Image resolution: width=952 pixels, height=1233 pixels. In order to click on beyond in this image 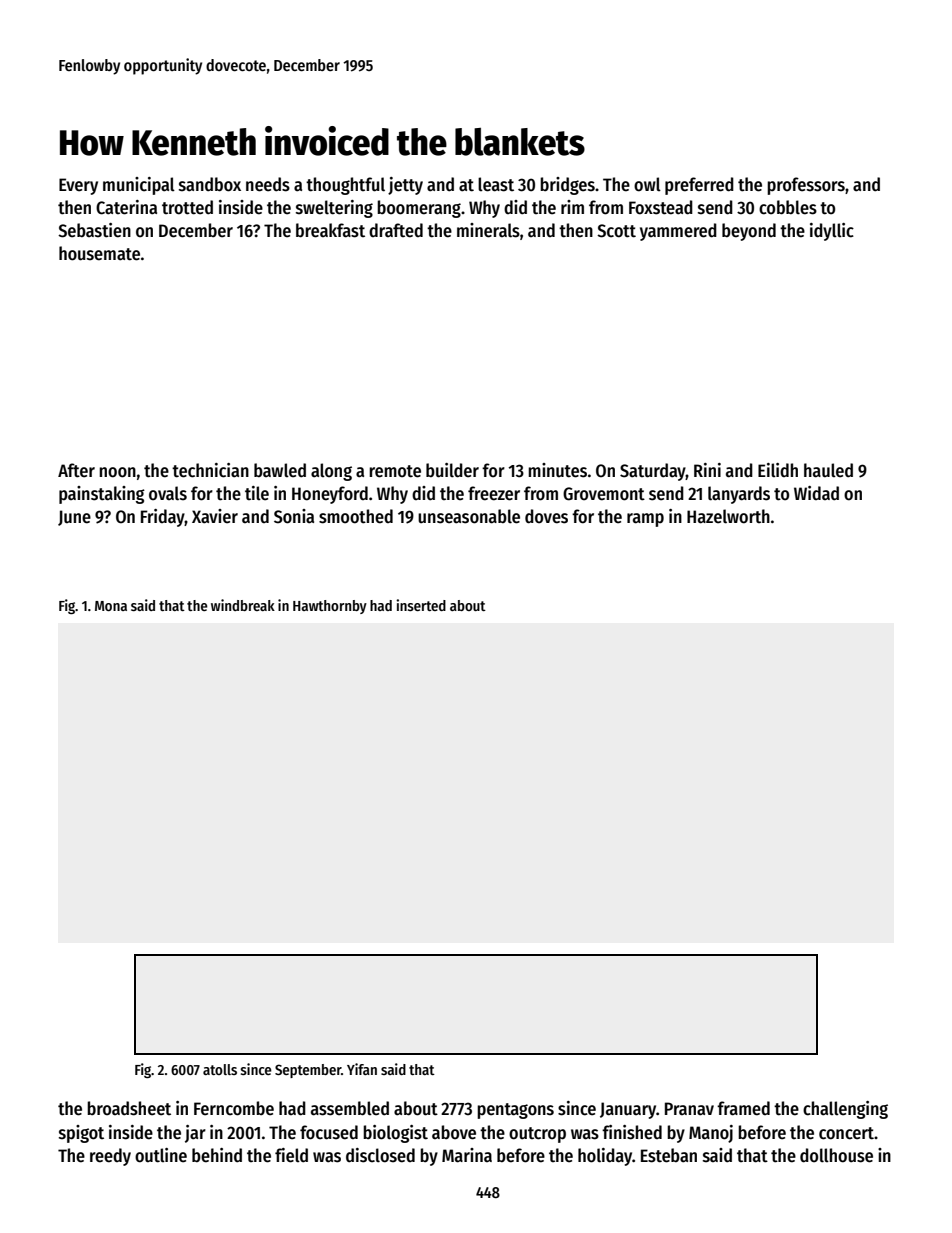, I will do `click(749, 232)`.
